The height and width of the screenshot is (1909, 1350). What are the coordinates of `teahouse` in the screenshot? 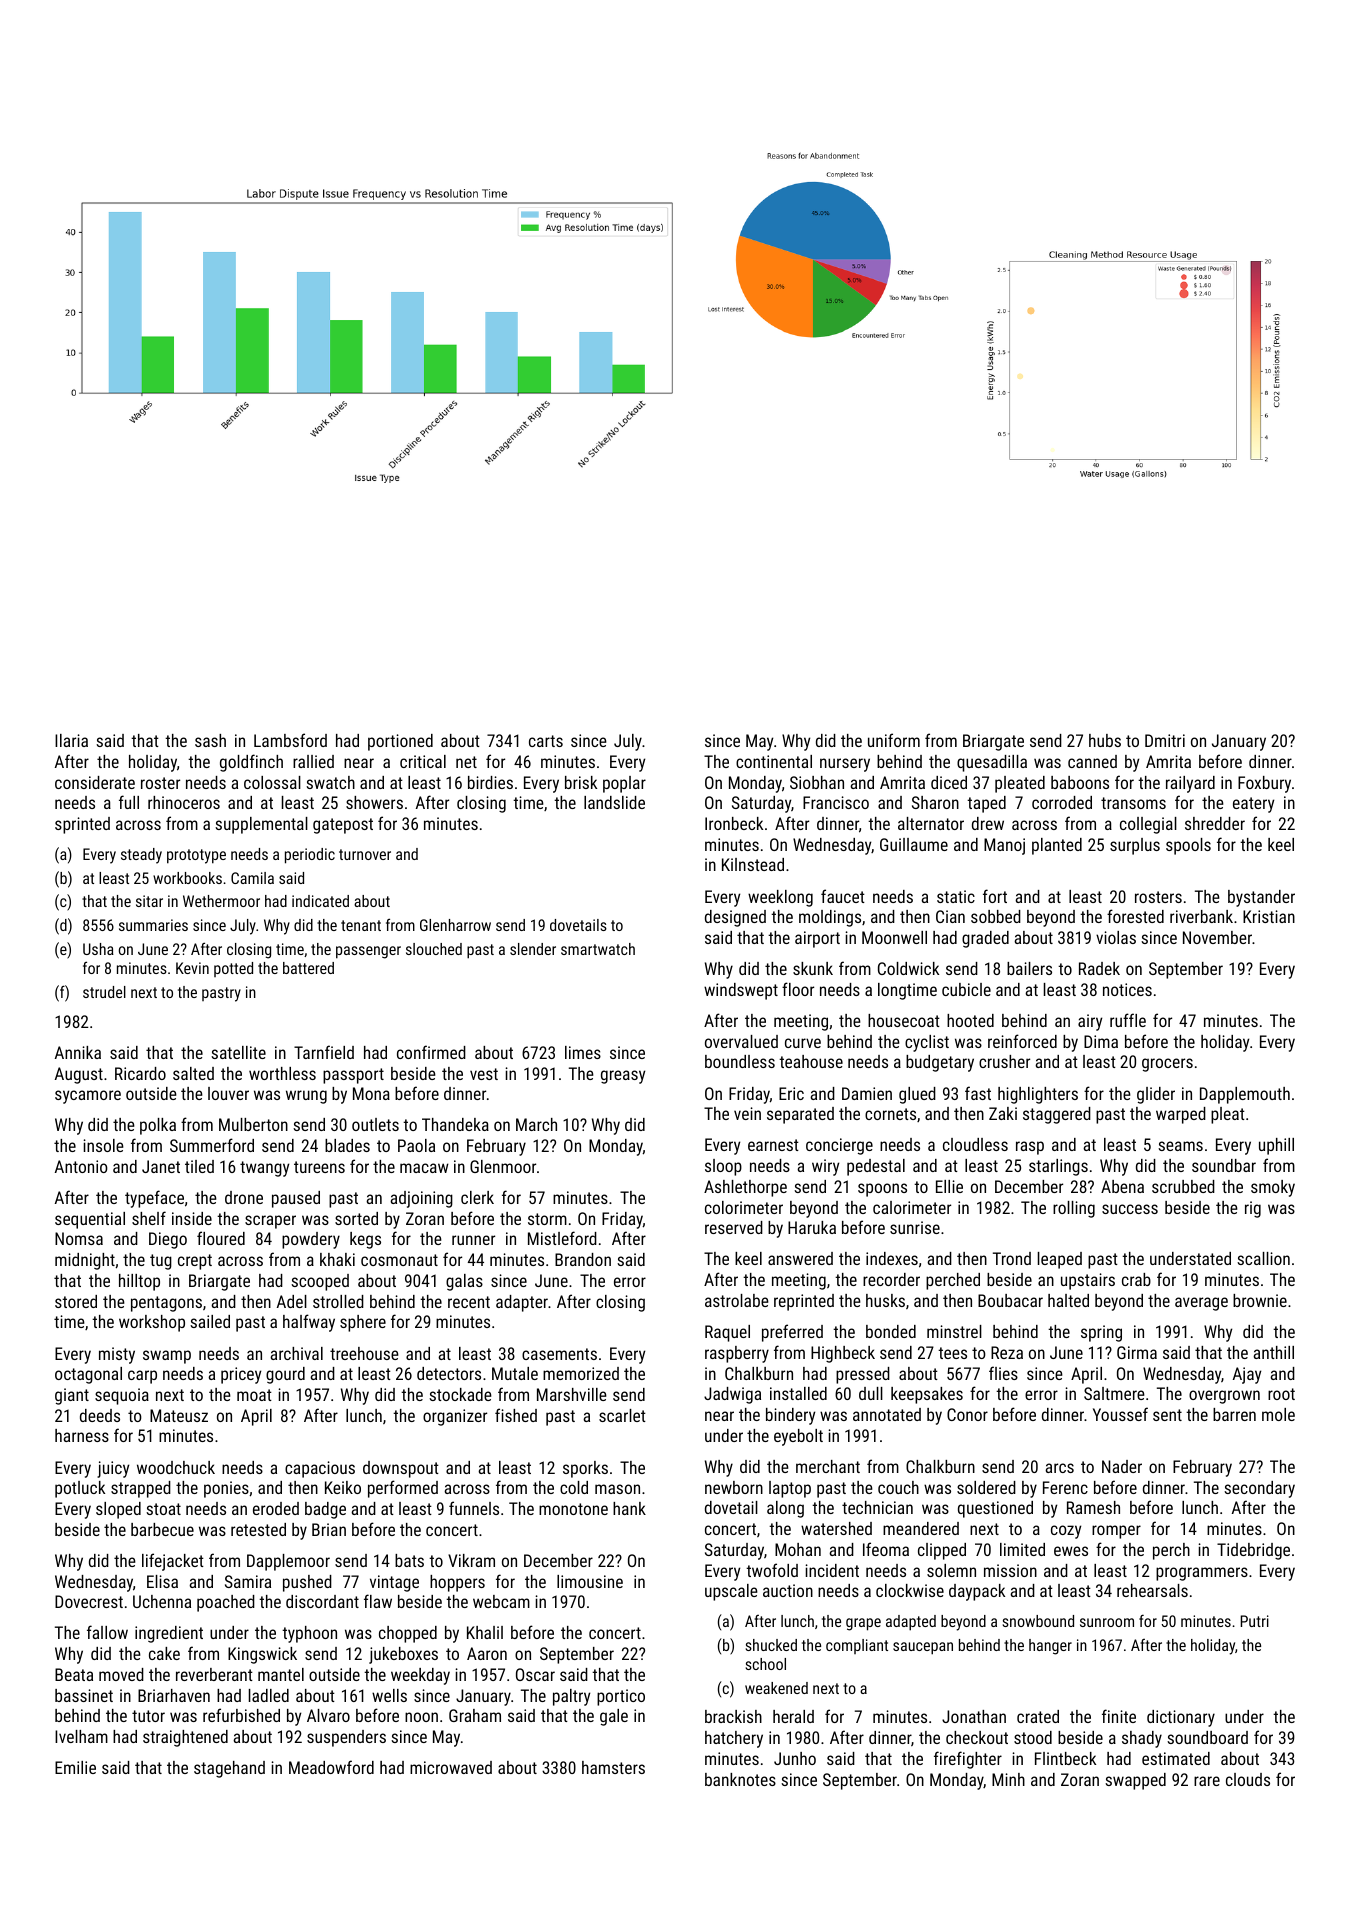 It's located at (811, 1061).
